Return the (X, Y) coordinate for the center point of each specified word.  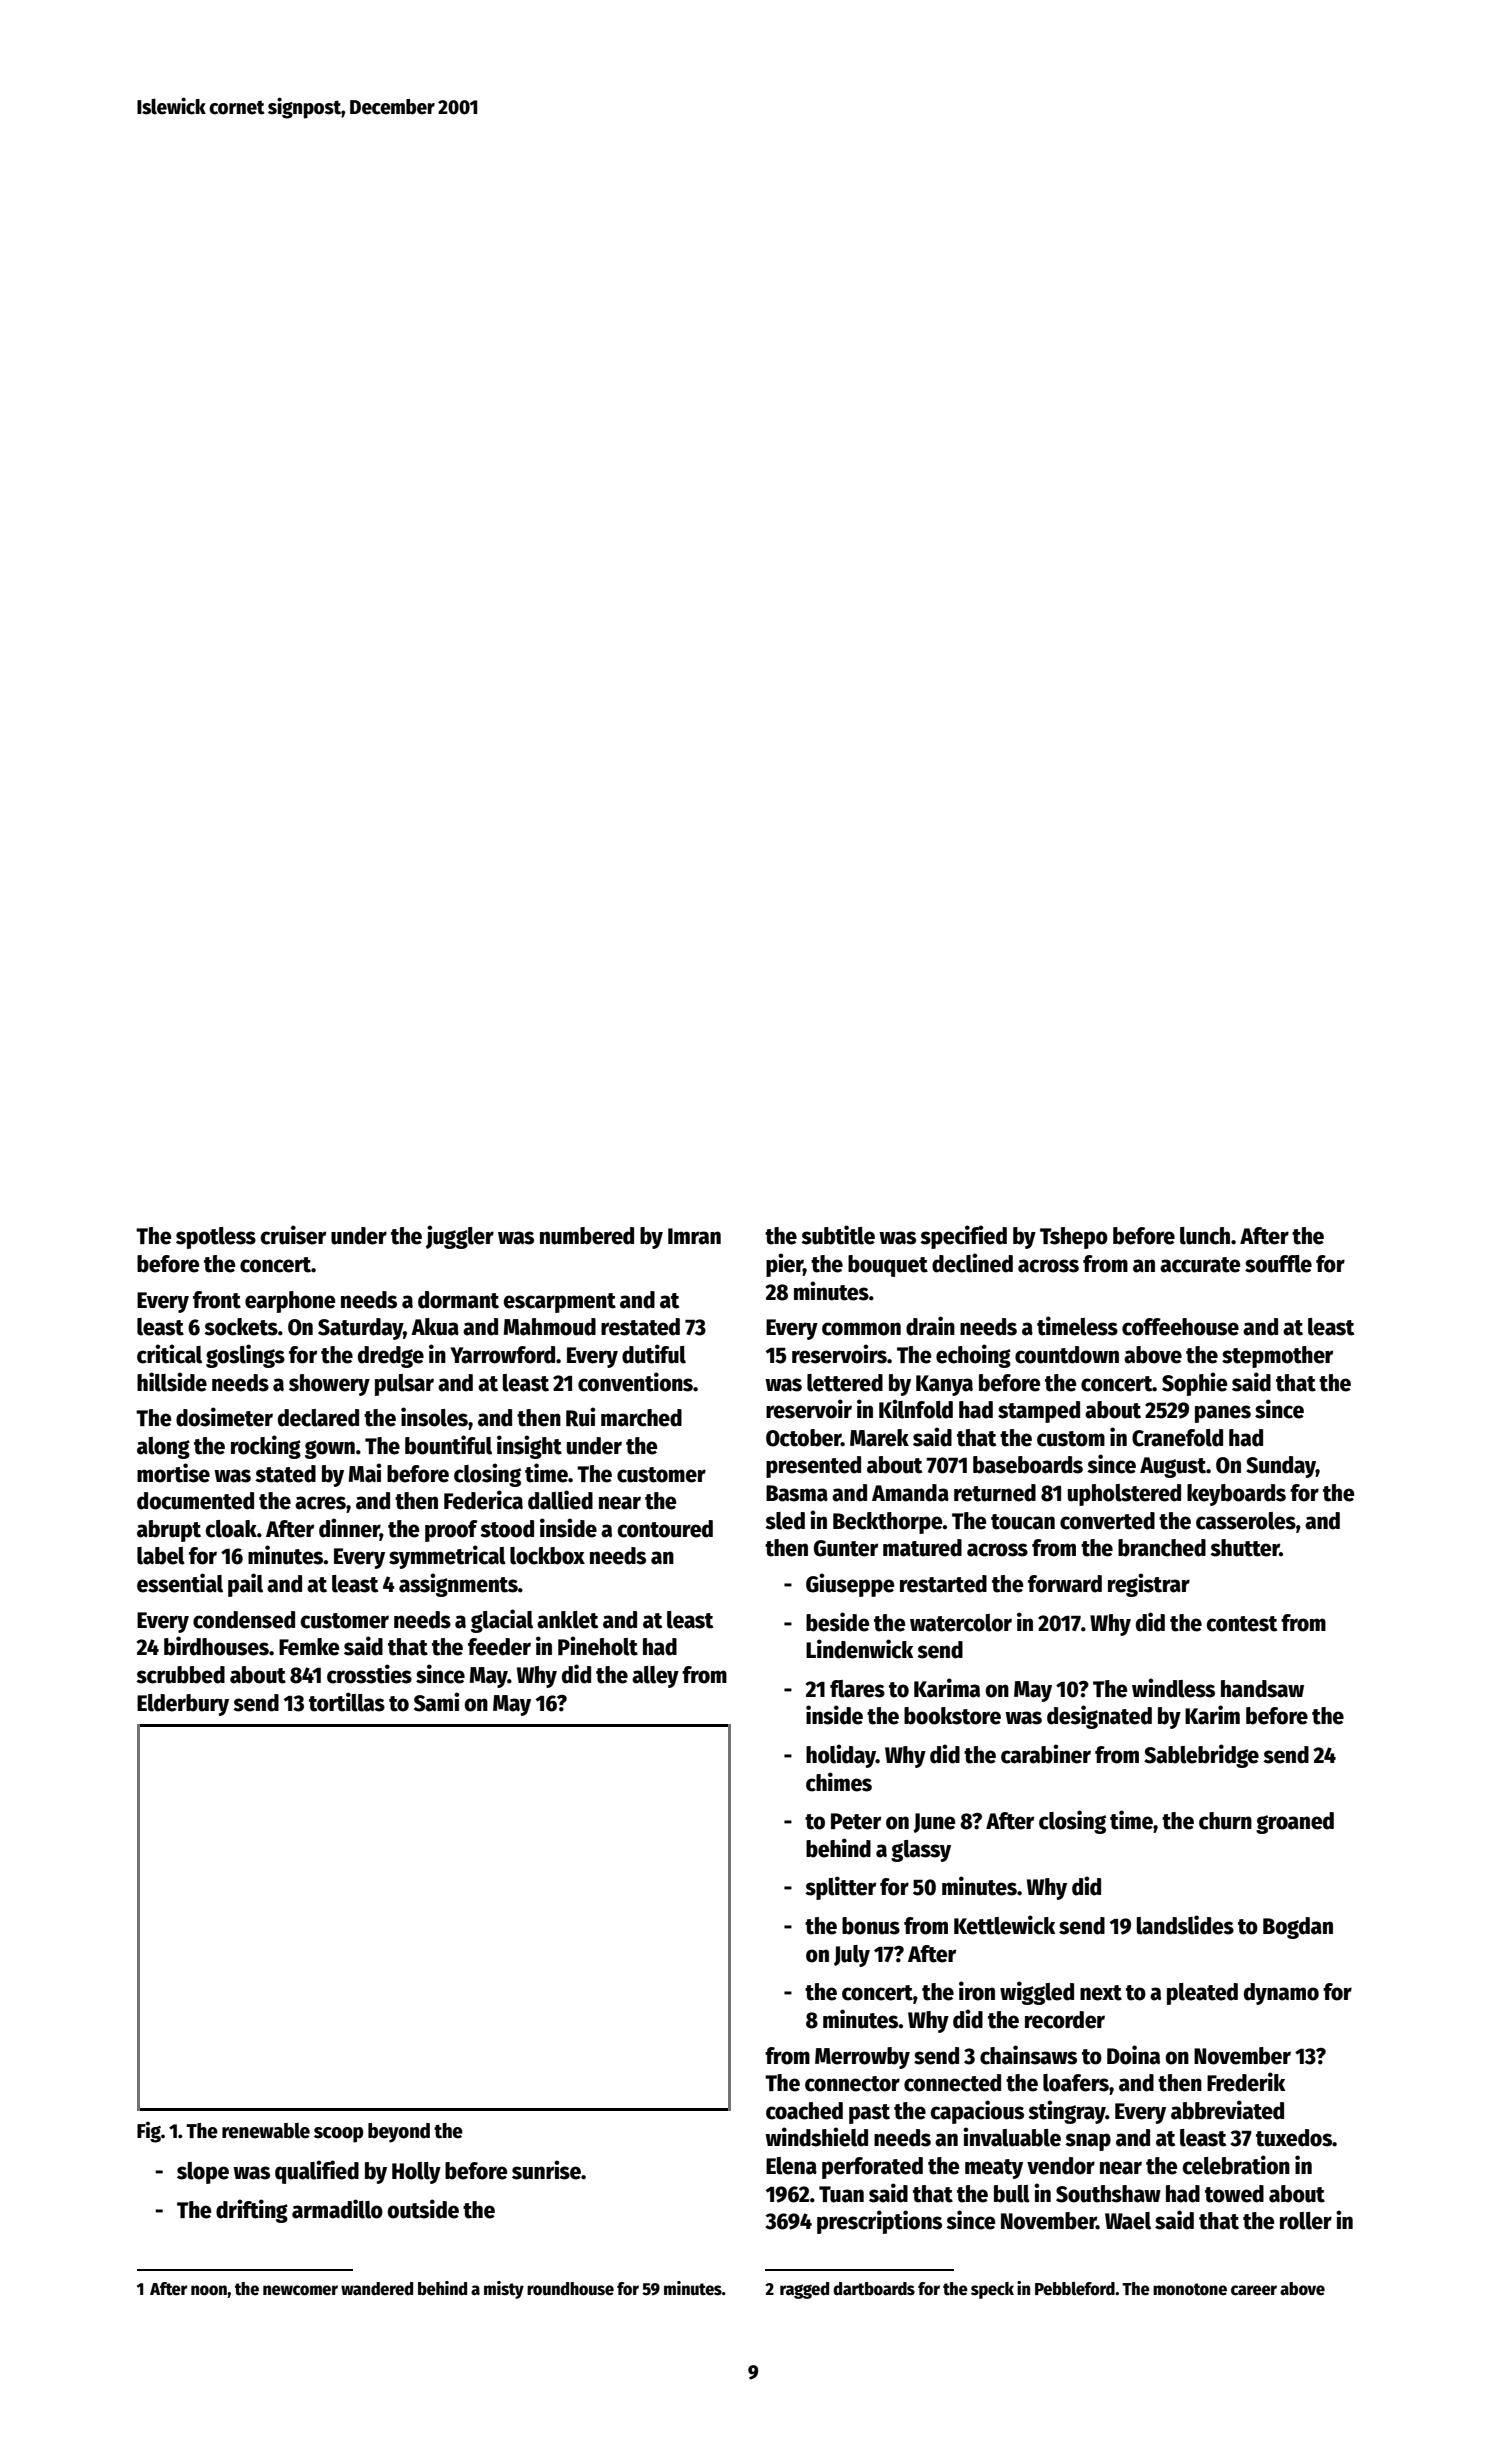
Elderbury (183, 1705)
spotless (216, 1238)
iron (977, 1991)
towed (1234, 2194)
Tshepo (1074, 1238)
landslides (1185, 1925)
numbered (587, 1236)
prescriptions (879, 2222)
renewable (266, 2131)
